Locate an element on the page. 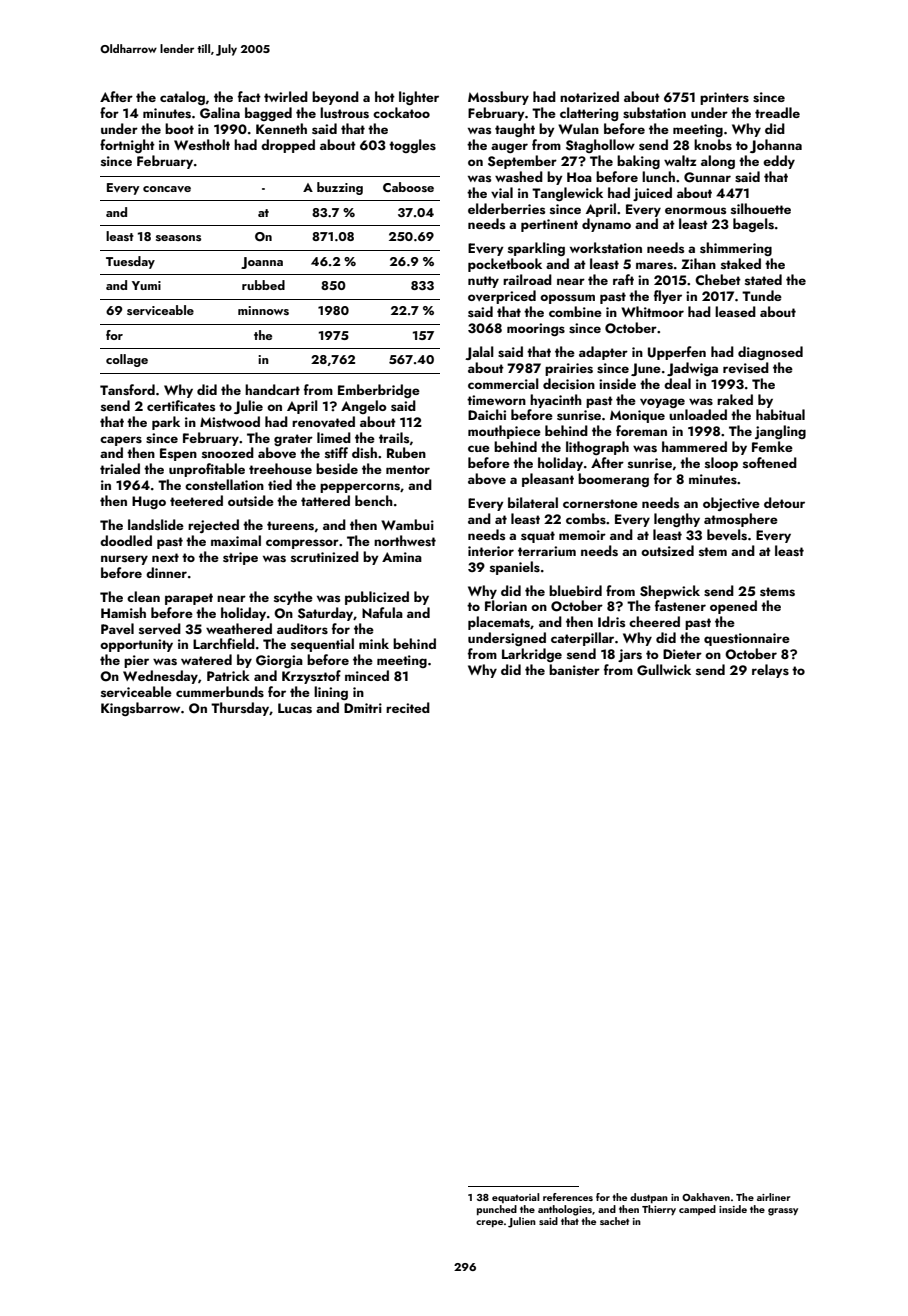 Image resolution: width=908 pixels, height=1316 pixels. dustpan is located at coordinates (649, 1198).
